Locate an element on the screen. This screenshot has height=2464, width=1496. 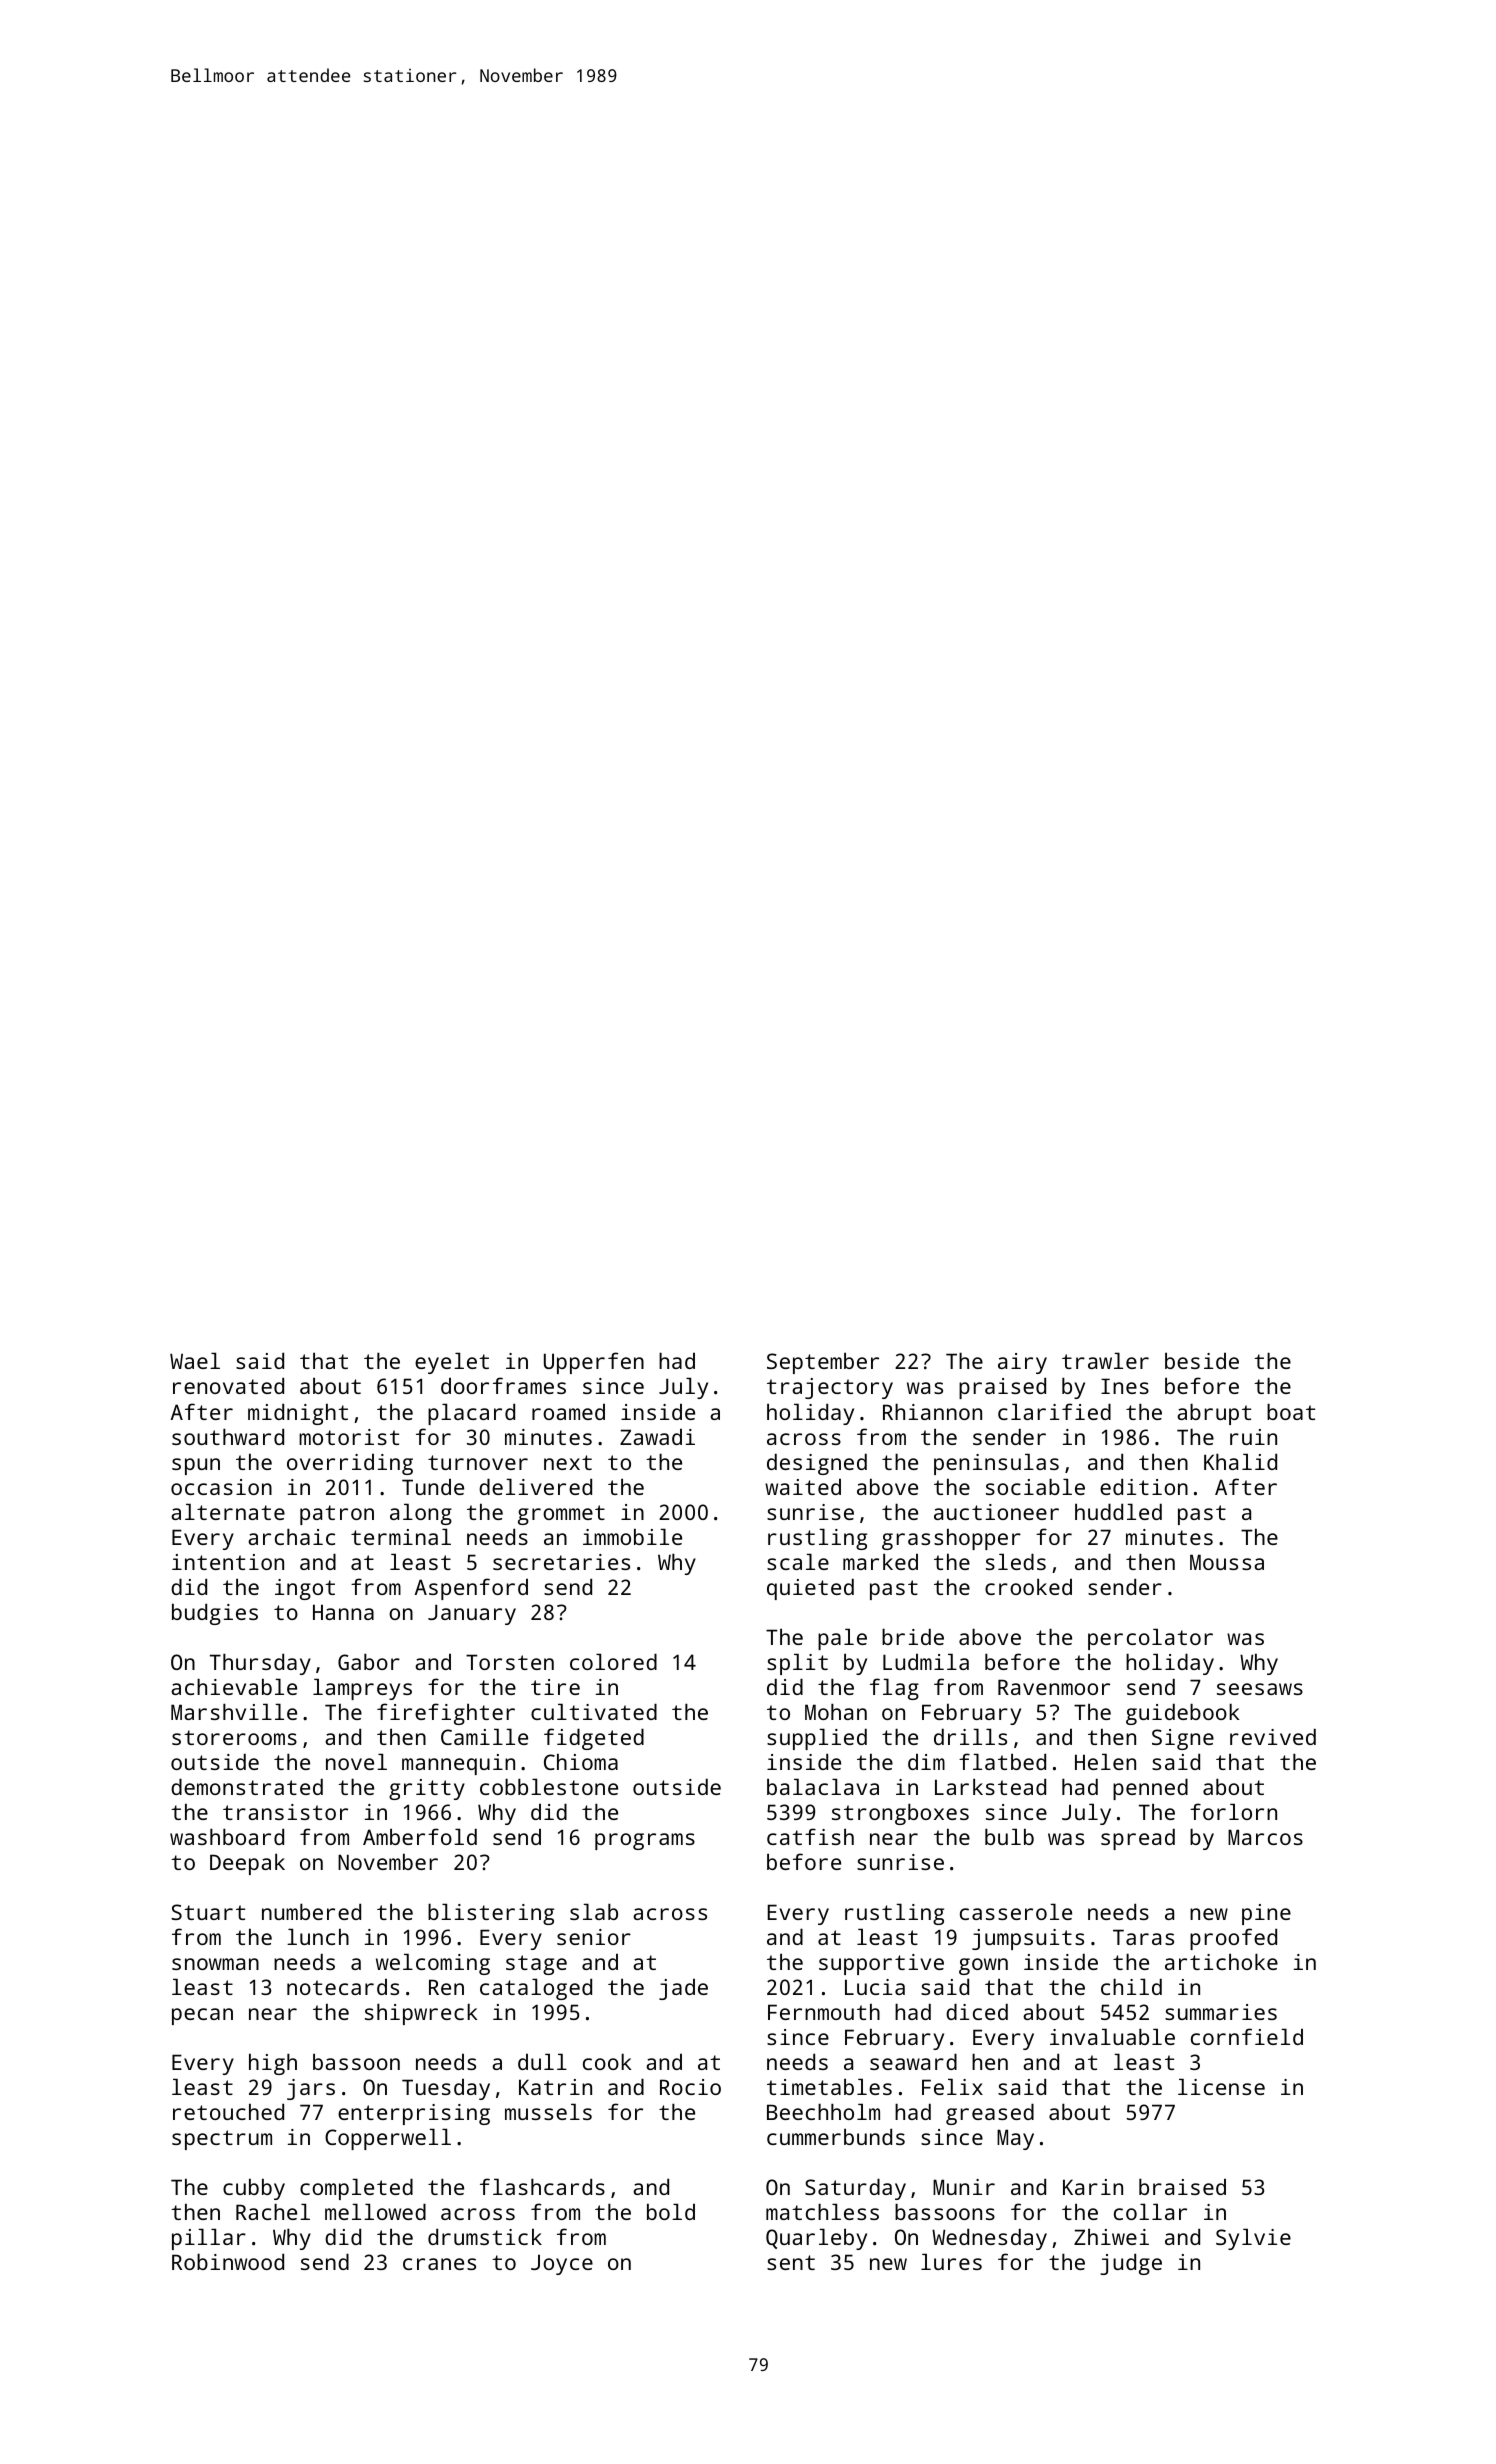
Joyce is located at coordinates (562, 2264).
